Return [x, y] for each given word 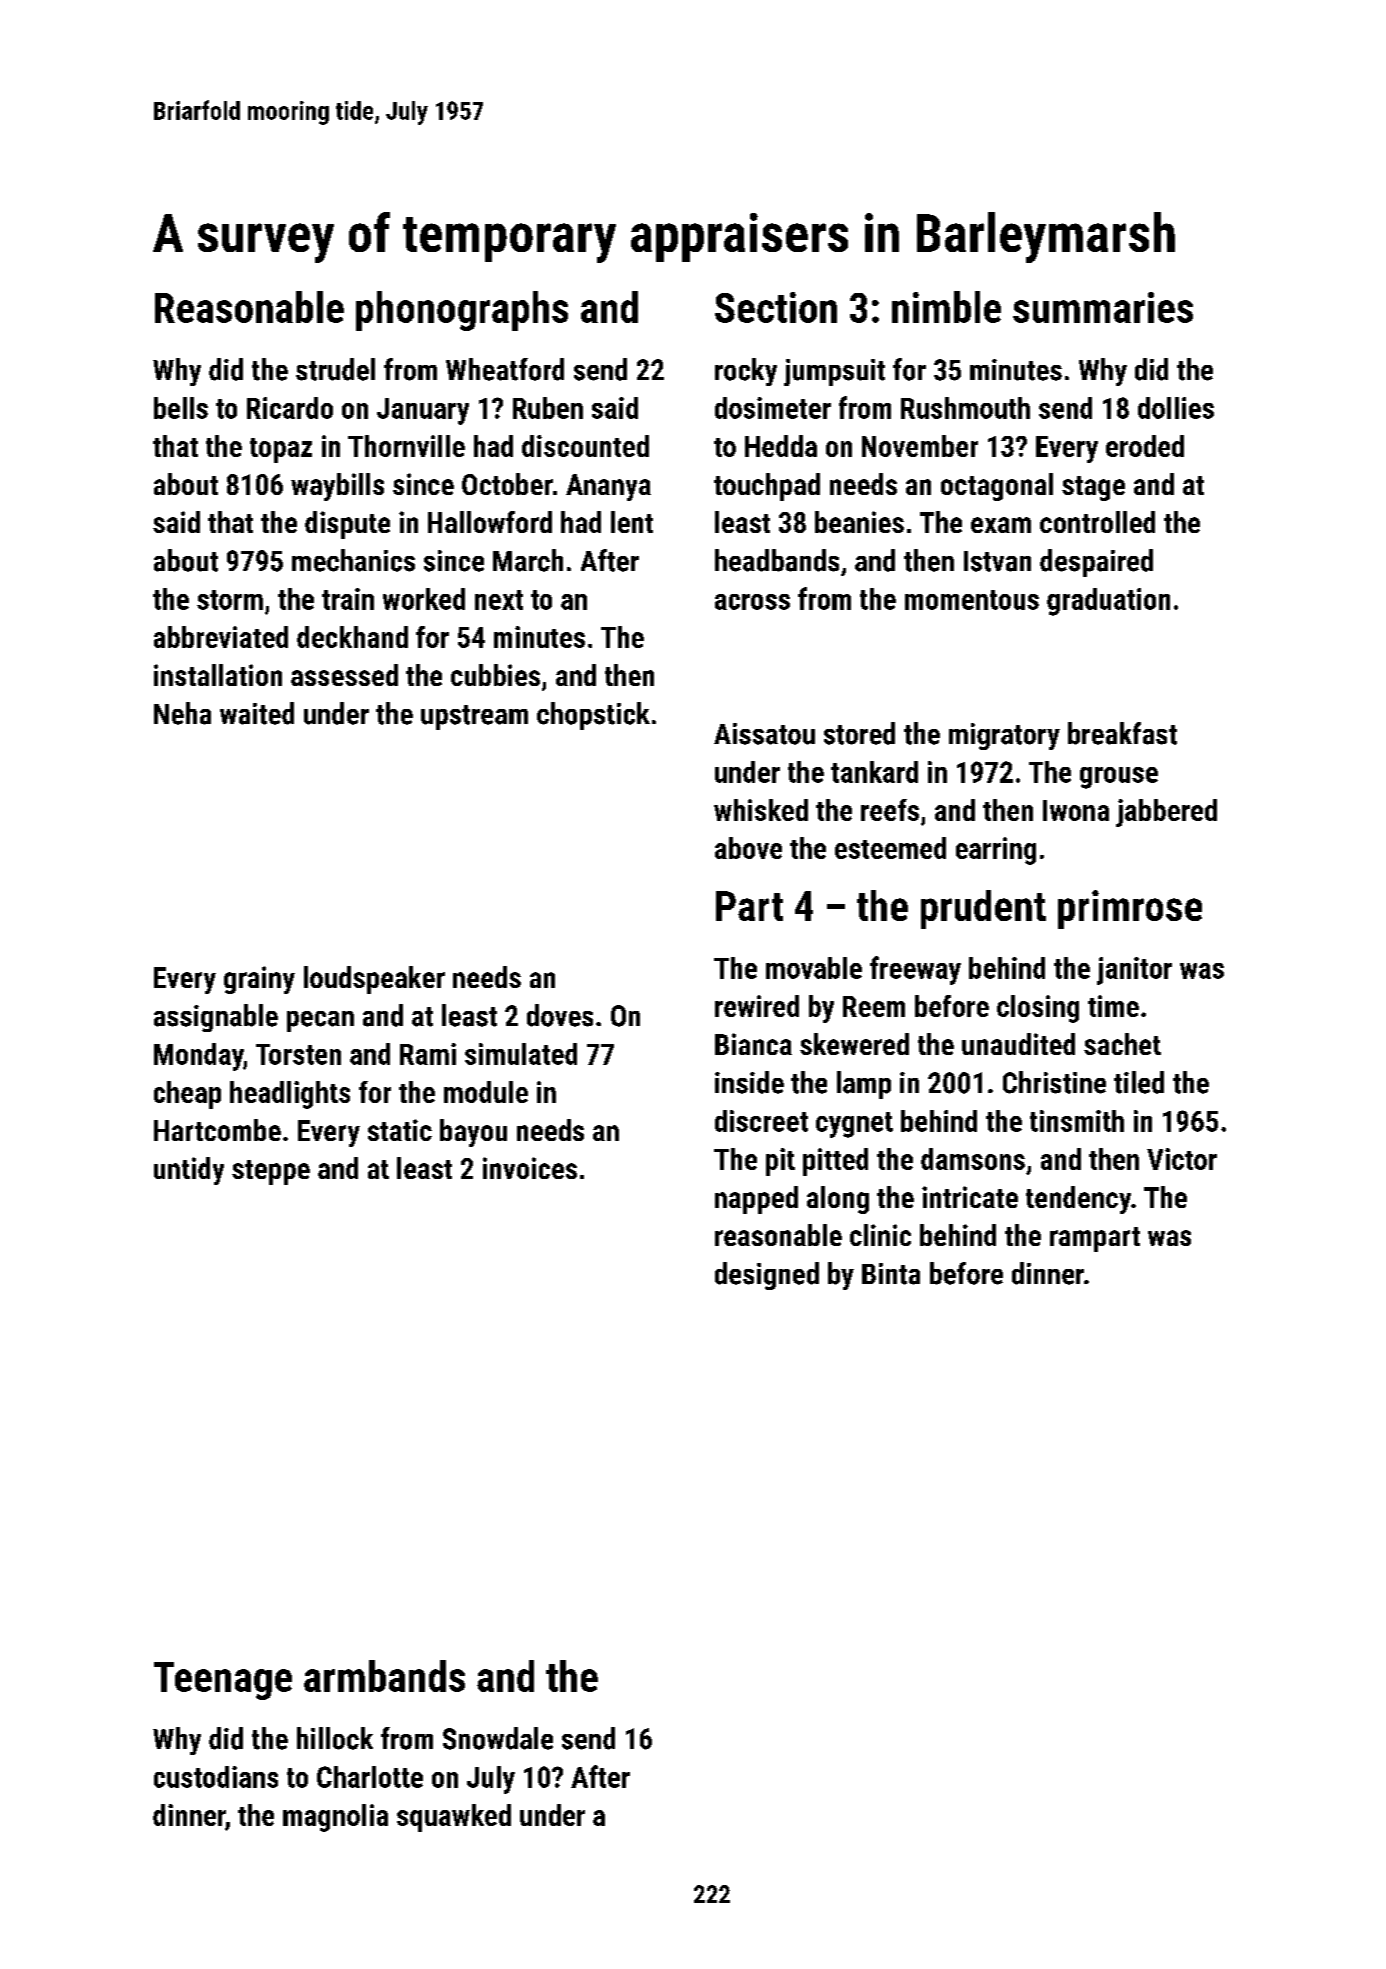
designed [767, 1276]
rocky [746, 372]
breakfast [1122, 733]
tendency [1078, 1200]
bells [181, 408]
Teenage [223, 1681]
